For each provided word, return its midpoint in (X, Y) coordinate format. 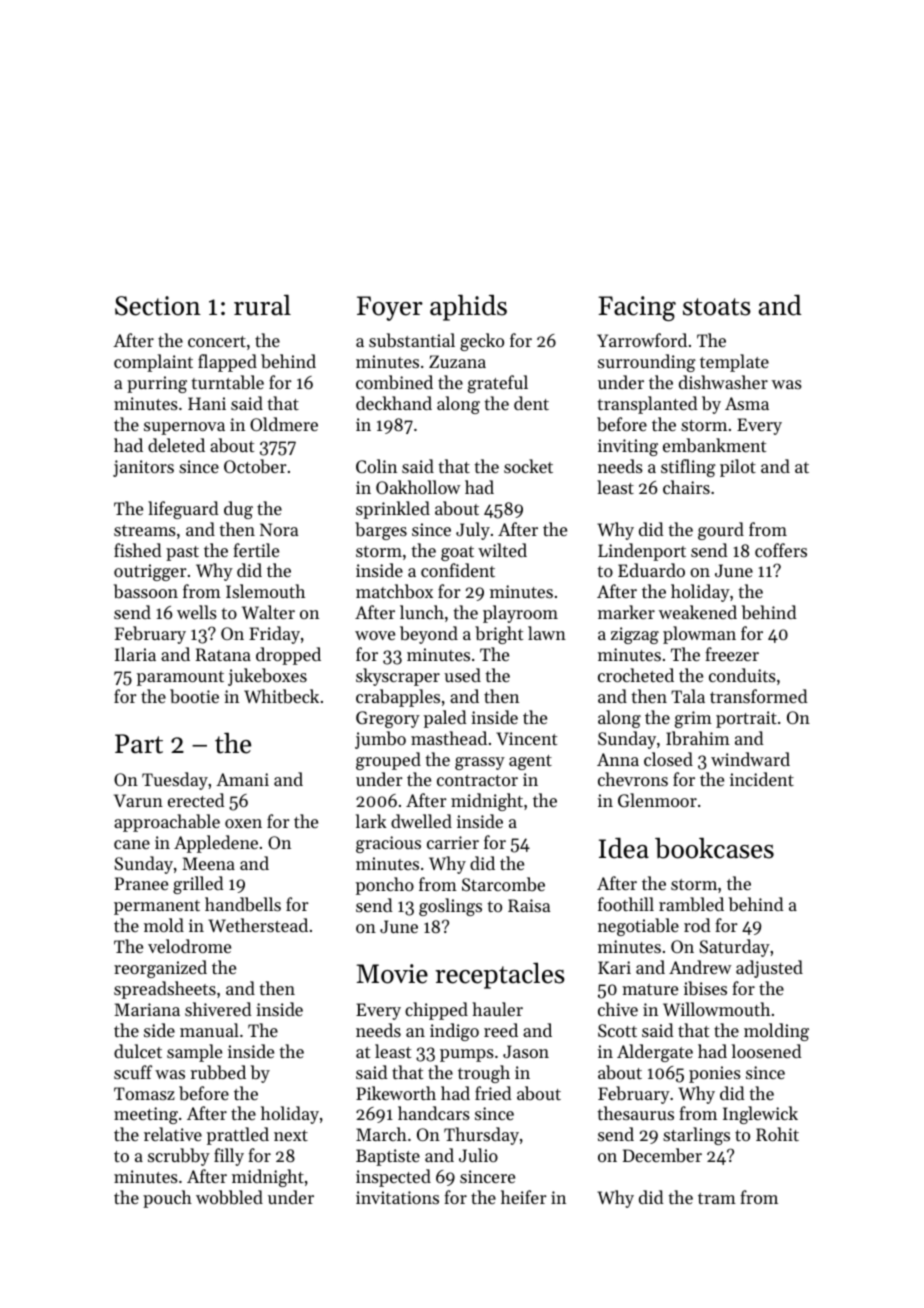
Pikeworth (396, 1093)
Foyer (390, 308)
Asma (747, 403)
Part (139, 744)
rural (262, 305)
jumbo (380, 740)
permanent (157, 907)
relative (173, 1134)
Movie (392, 974)
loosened (767, 1051)
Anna (618, 759)
